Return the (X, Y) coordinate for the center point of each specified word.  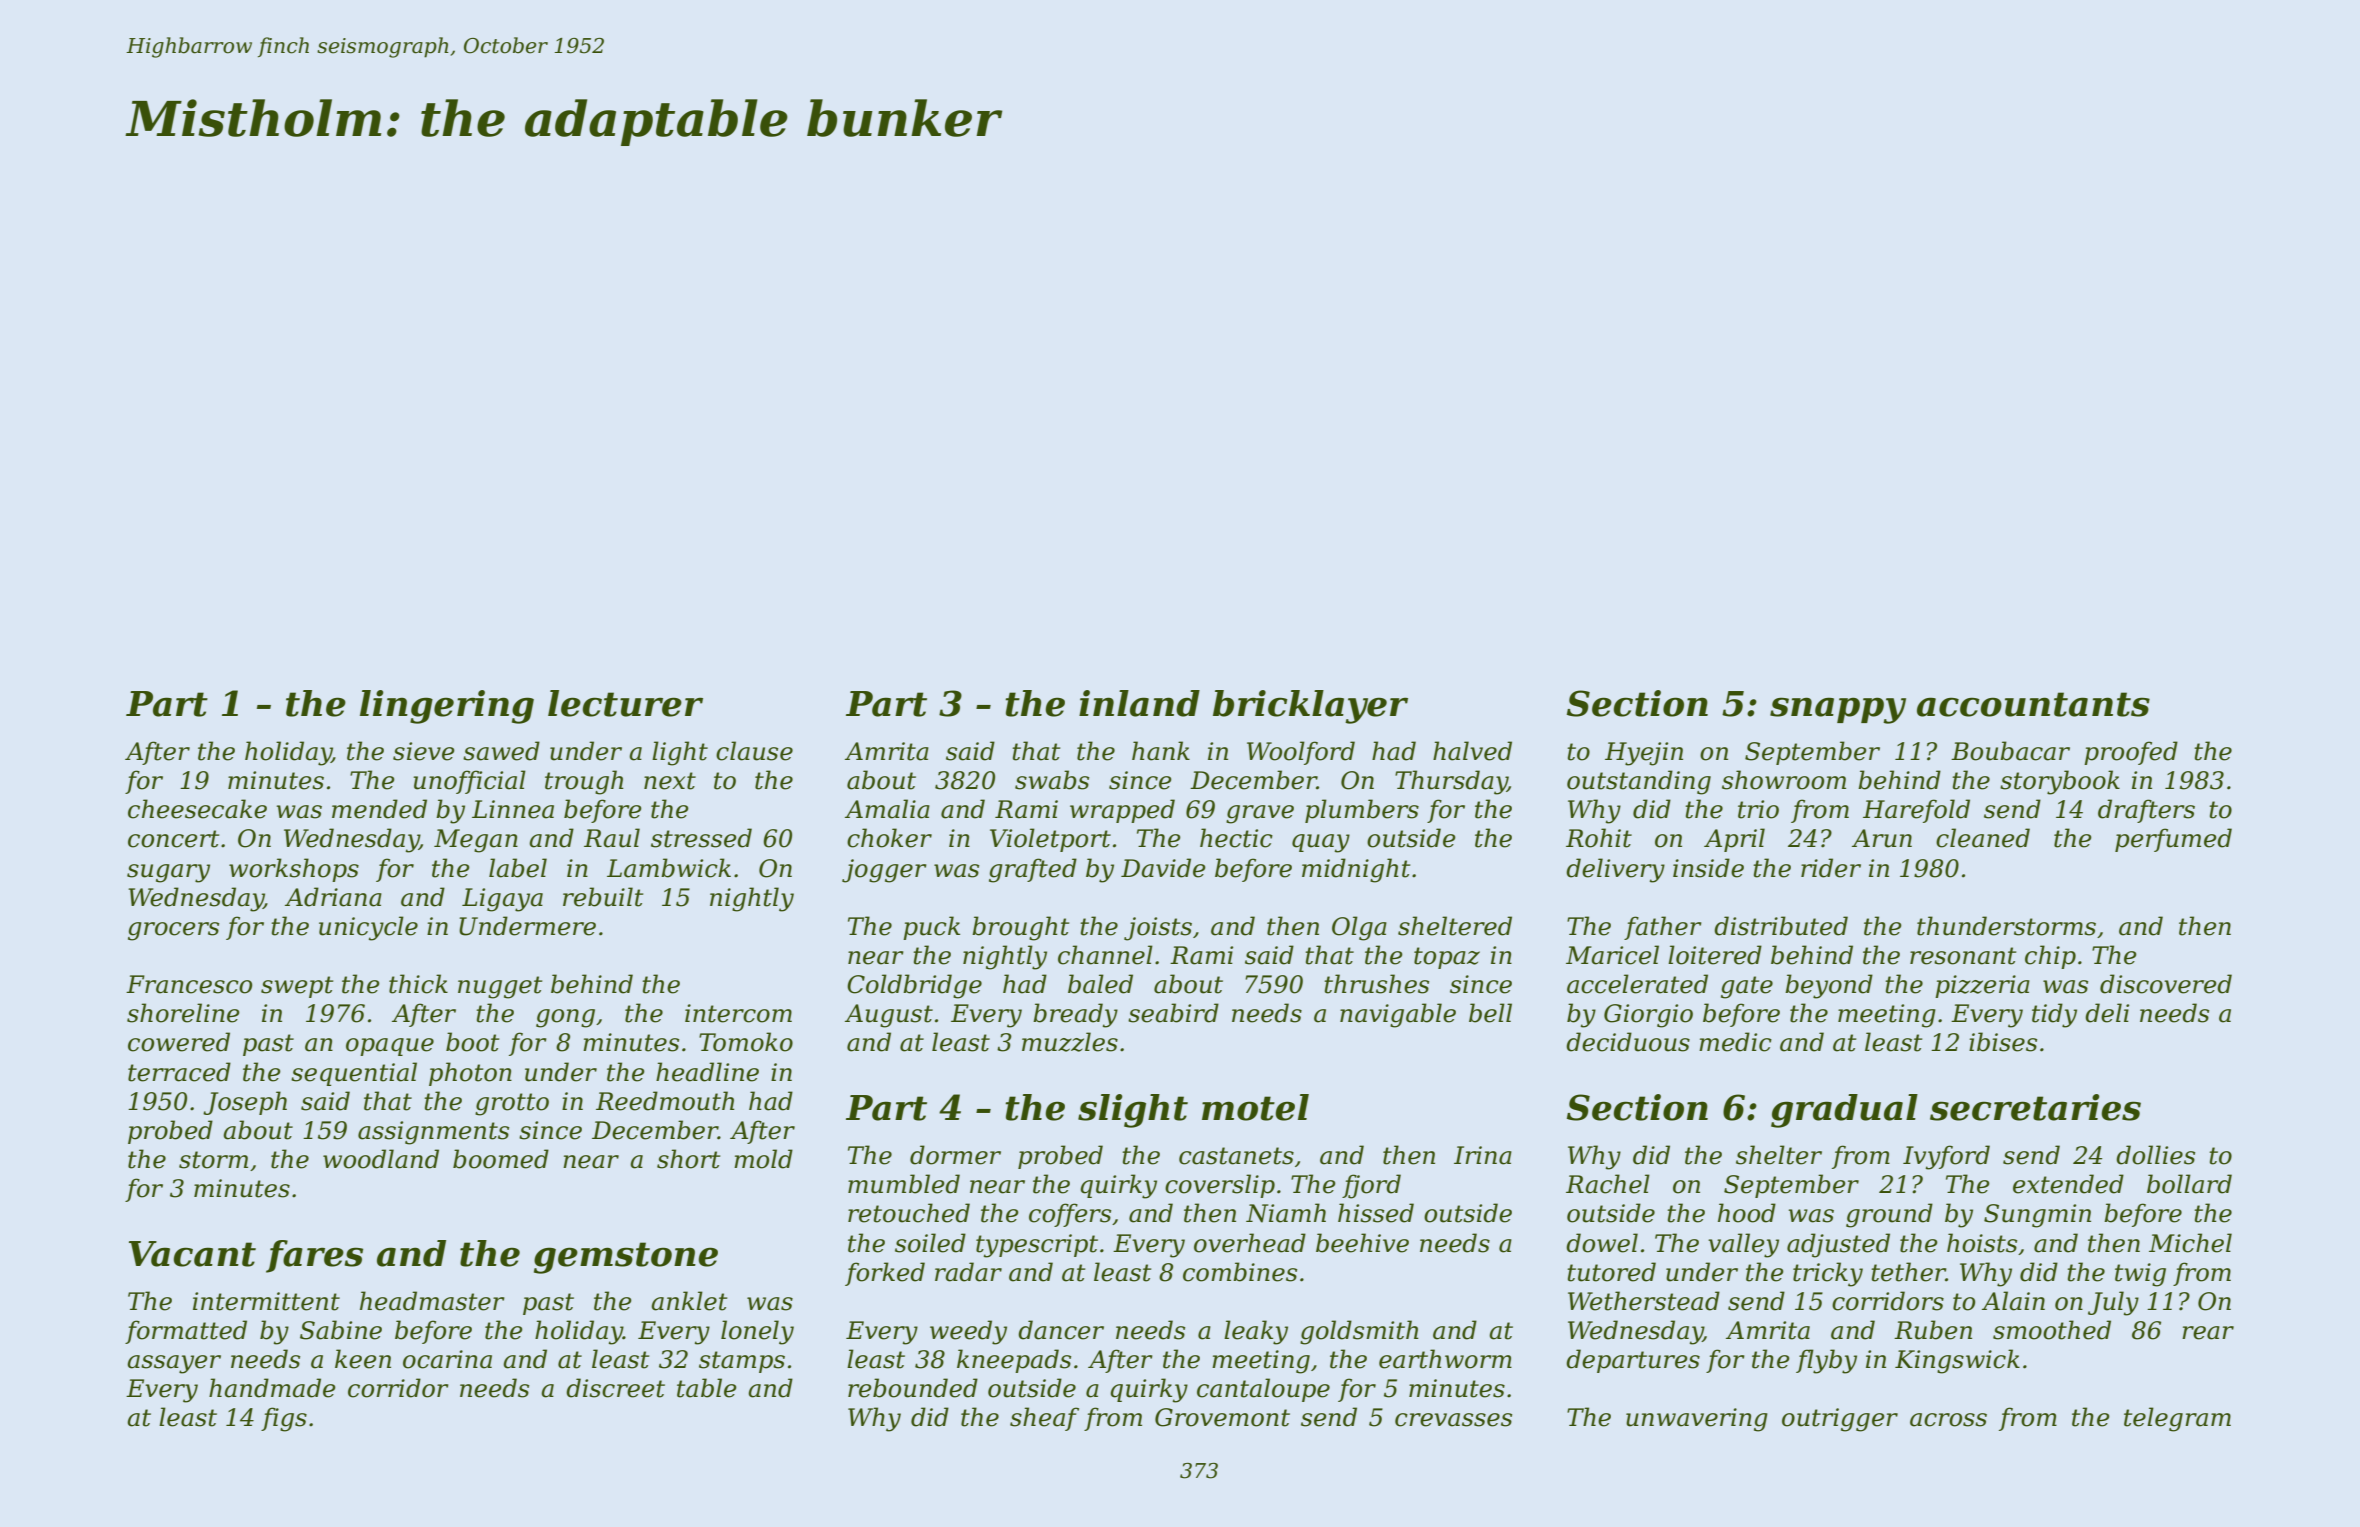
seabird (1173, 1013)
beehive (1362, 1243)
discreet (615, 1388)
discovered (2166, 984)
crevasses (1453, 1420)
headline (707, 1072)
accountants (2033, 704)
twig (2140, 1275)
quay (1321, 843)
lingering (447, 707)
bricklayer (1310, 707)
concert (173, 839)
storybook (2060, 782)
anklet (689, 1301)
